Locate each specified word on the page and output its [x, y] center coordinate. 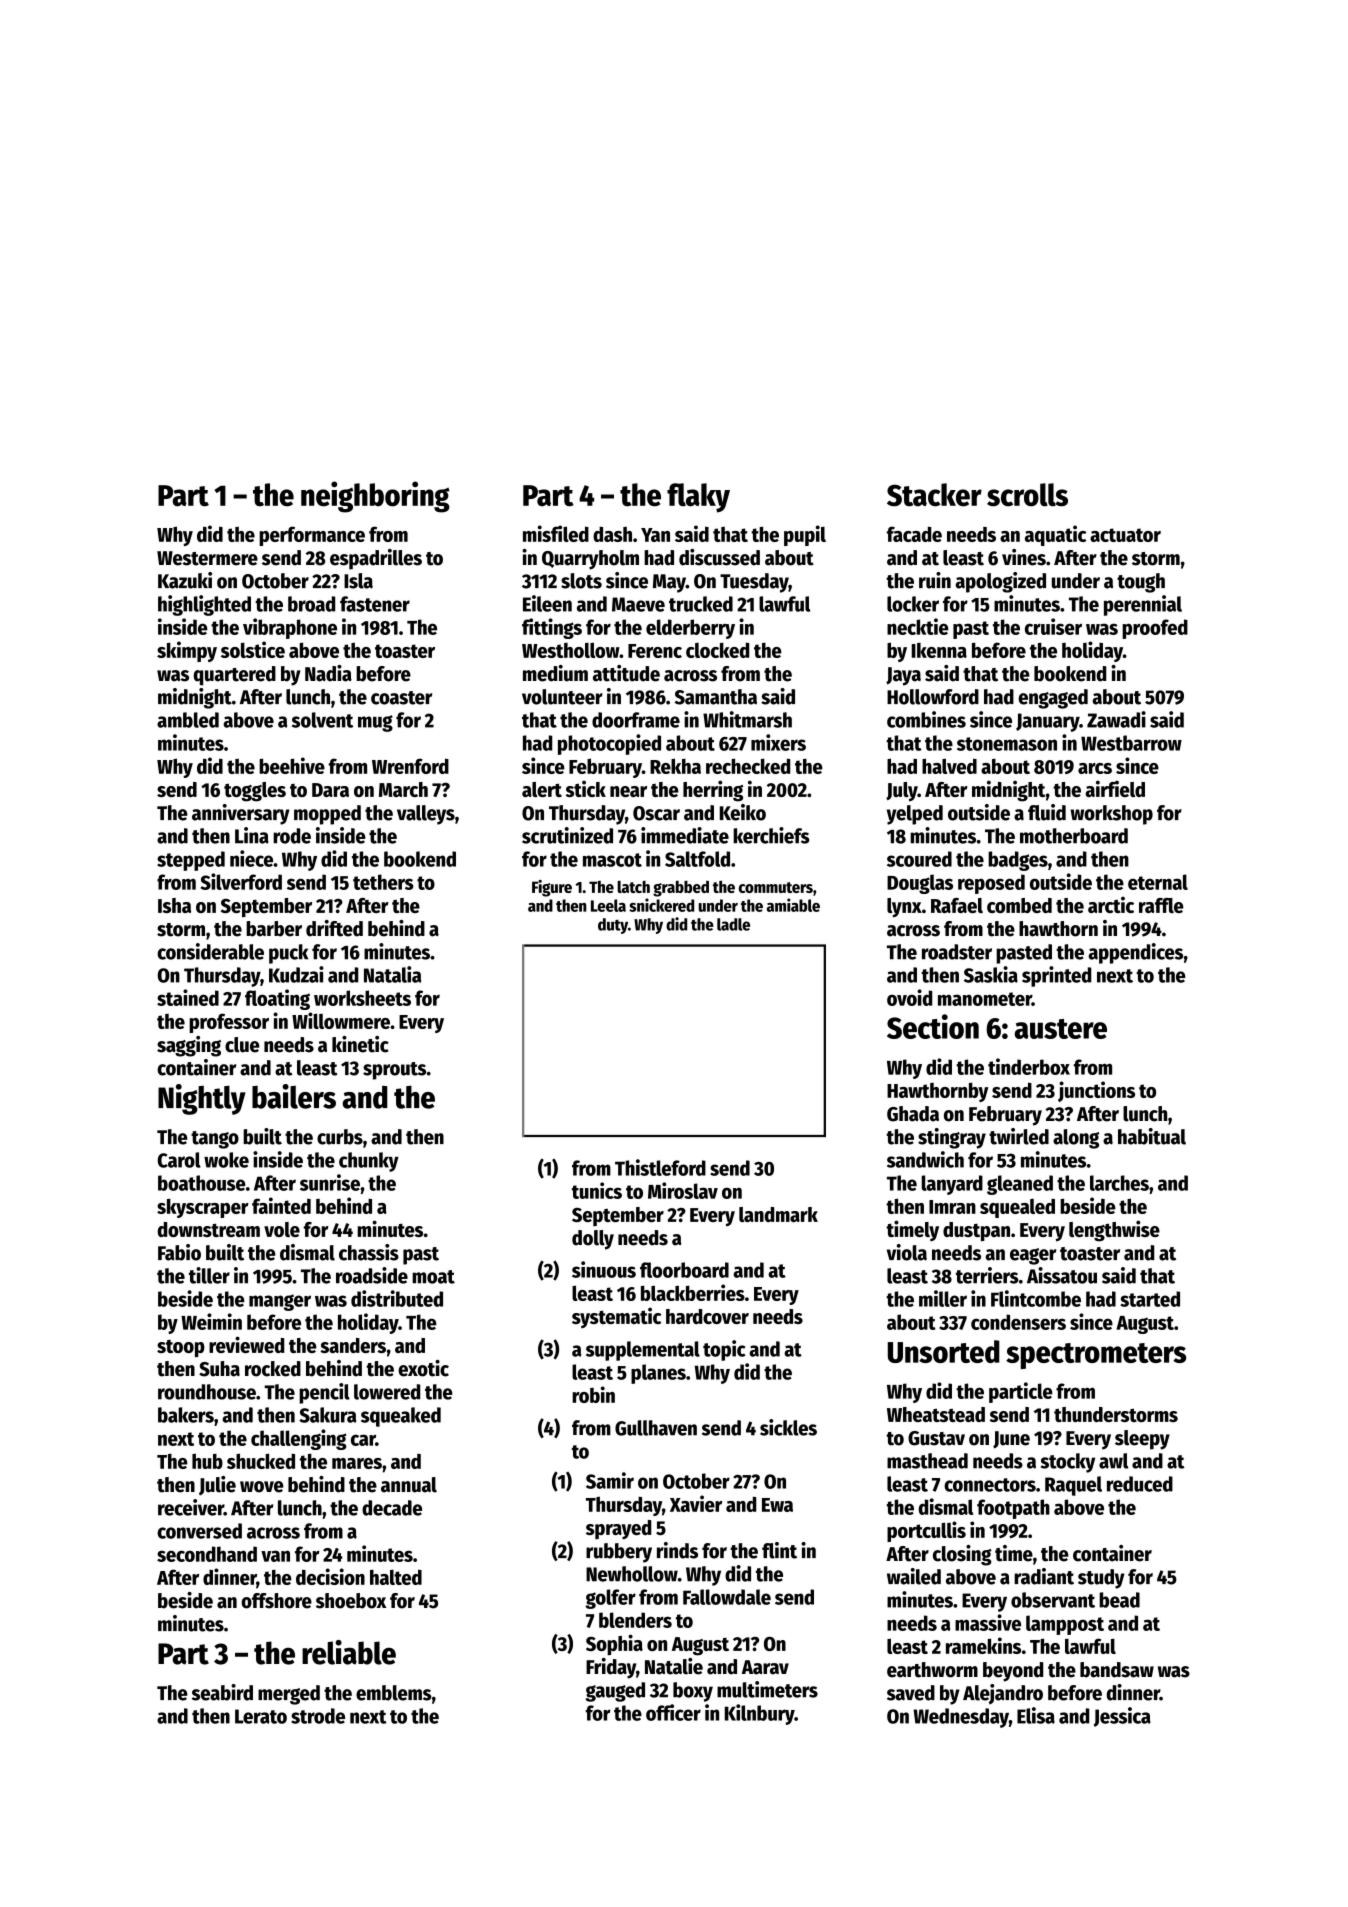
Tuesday [754, 583]
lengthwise [1114, 1231]
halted [396, 1577]
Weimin [211, 1321]
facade [914, 534]
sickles [788, 1427]
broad [311, 604]
